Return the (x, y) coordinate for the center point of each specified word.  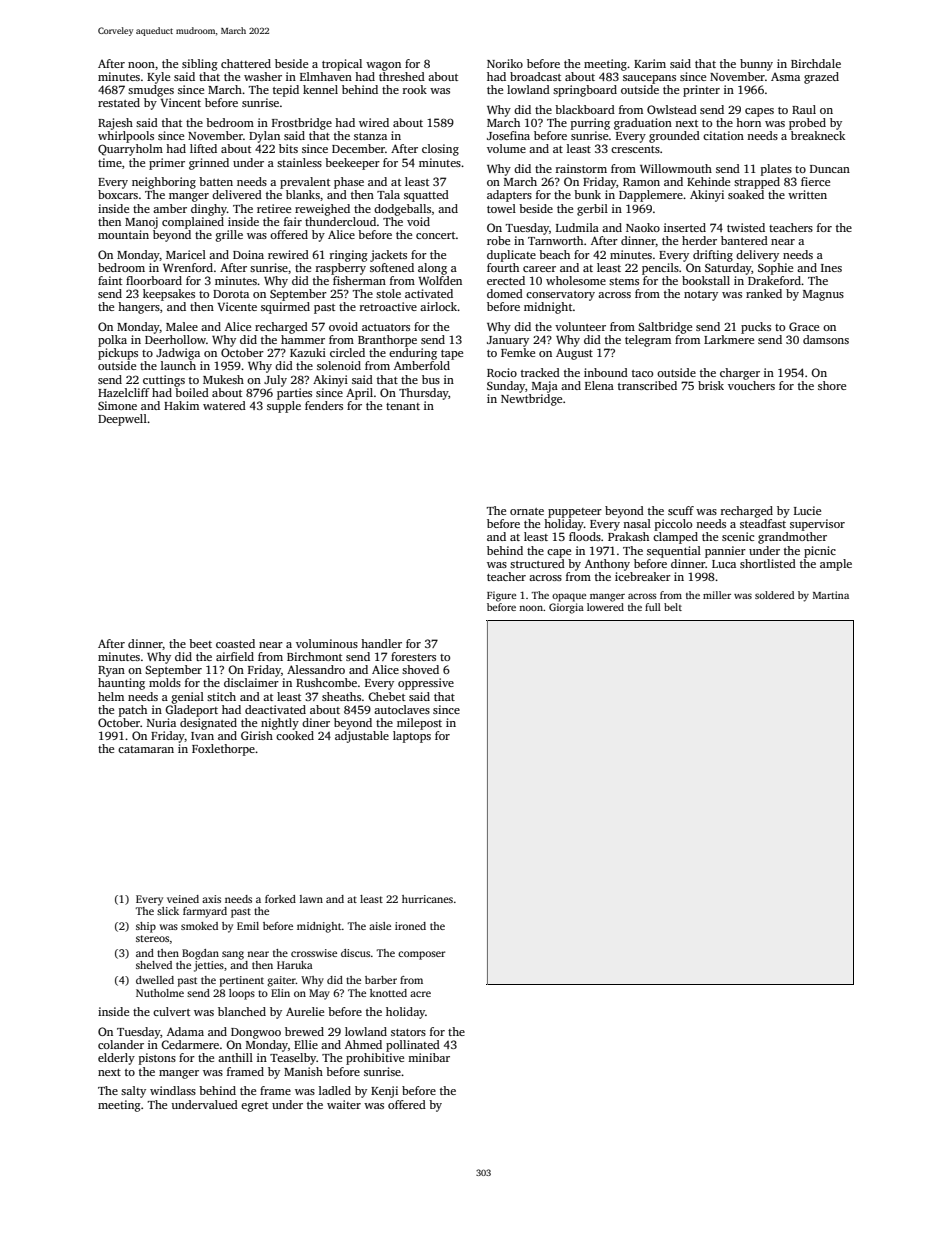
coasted (235, 643)
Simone (117, 405)
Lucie (807, 510)
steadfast (763, 523)
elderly (116, 1059)
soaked (746, 194)
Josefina (508, 135)
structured (537, 563)
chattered (246, 63)
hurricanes (427, 899)
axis (211, 899)
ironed (410, 926)
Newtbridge (531, 400)
